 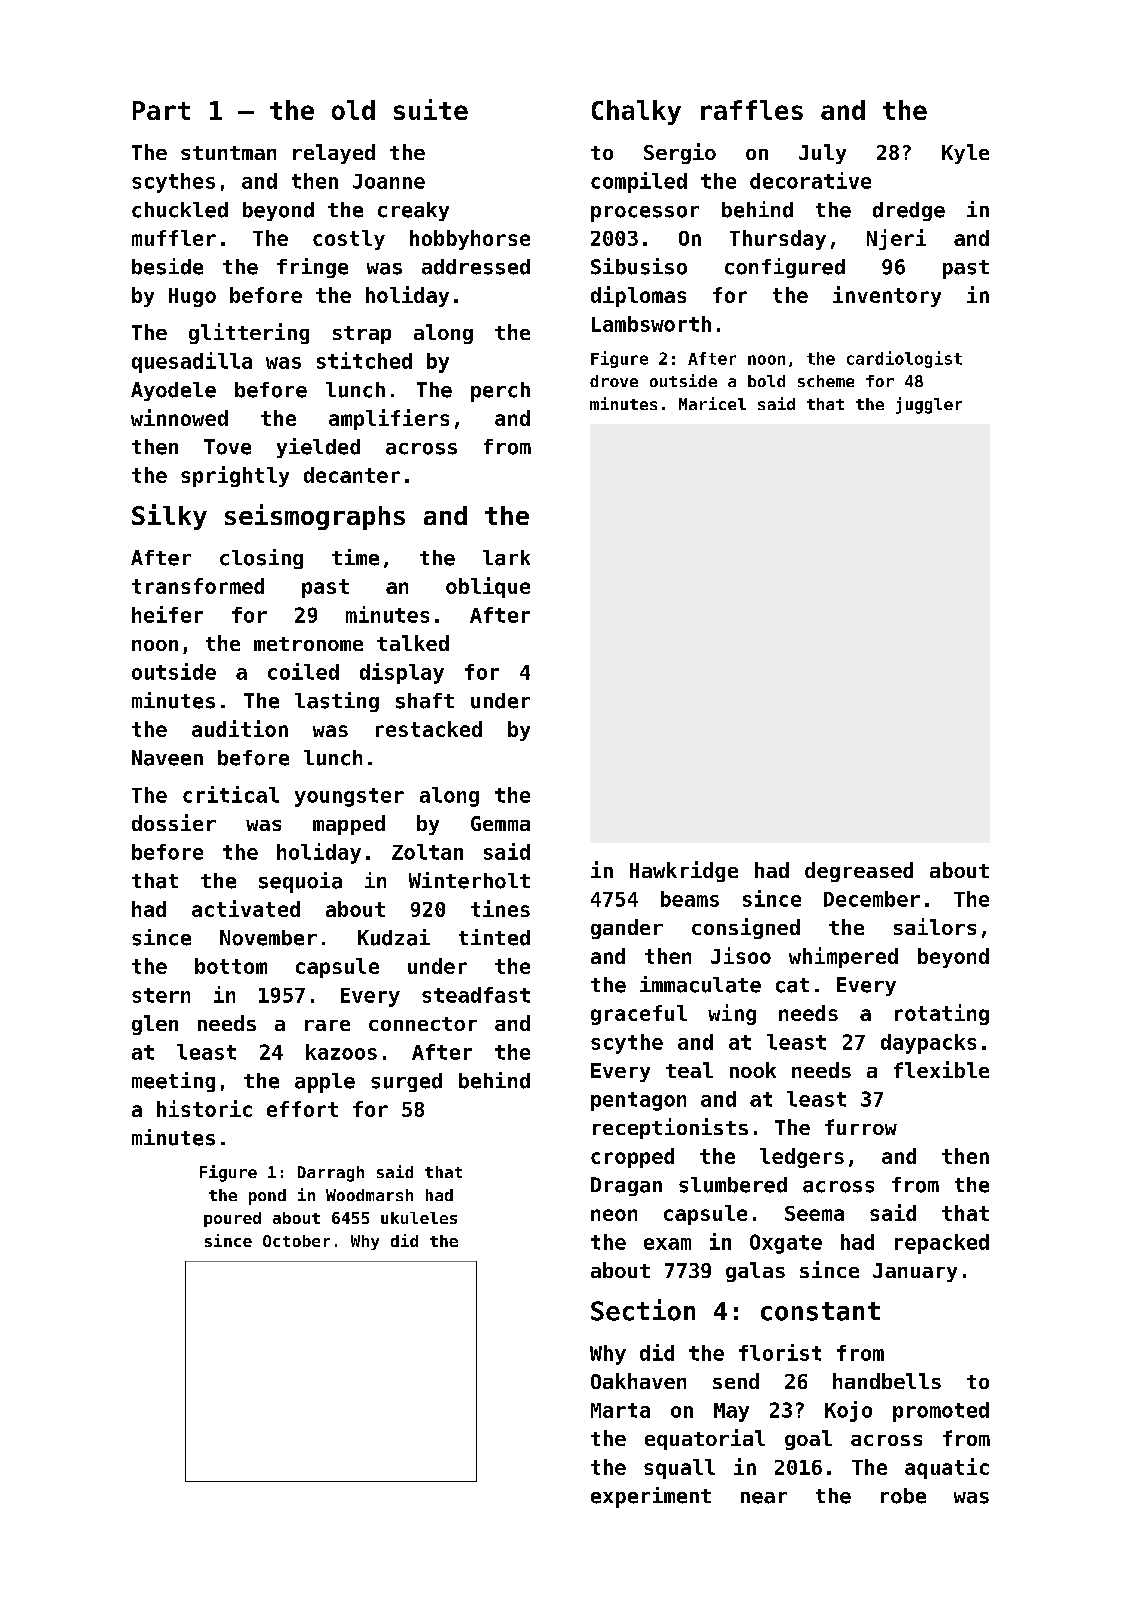 I want to click on degreased, so click(x=859, y=872).
